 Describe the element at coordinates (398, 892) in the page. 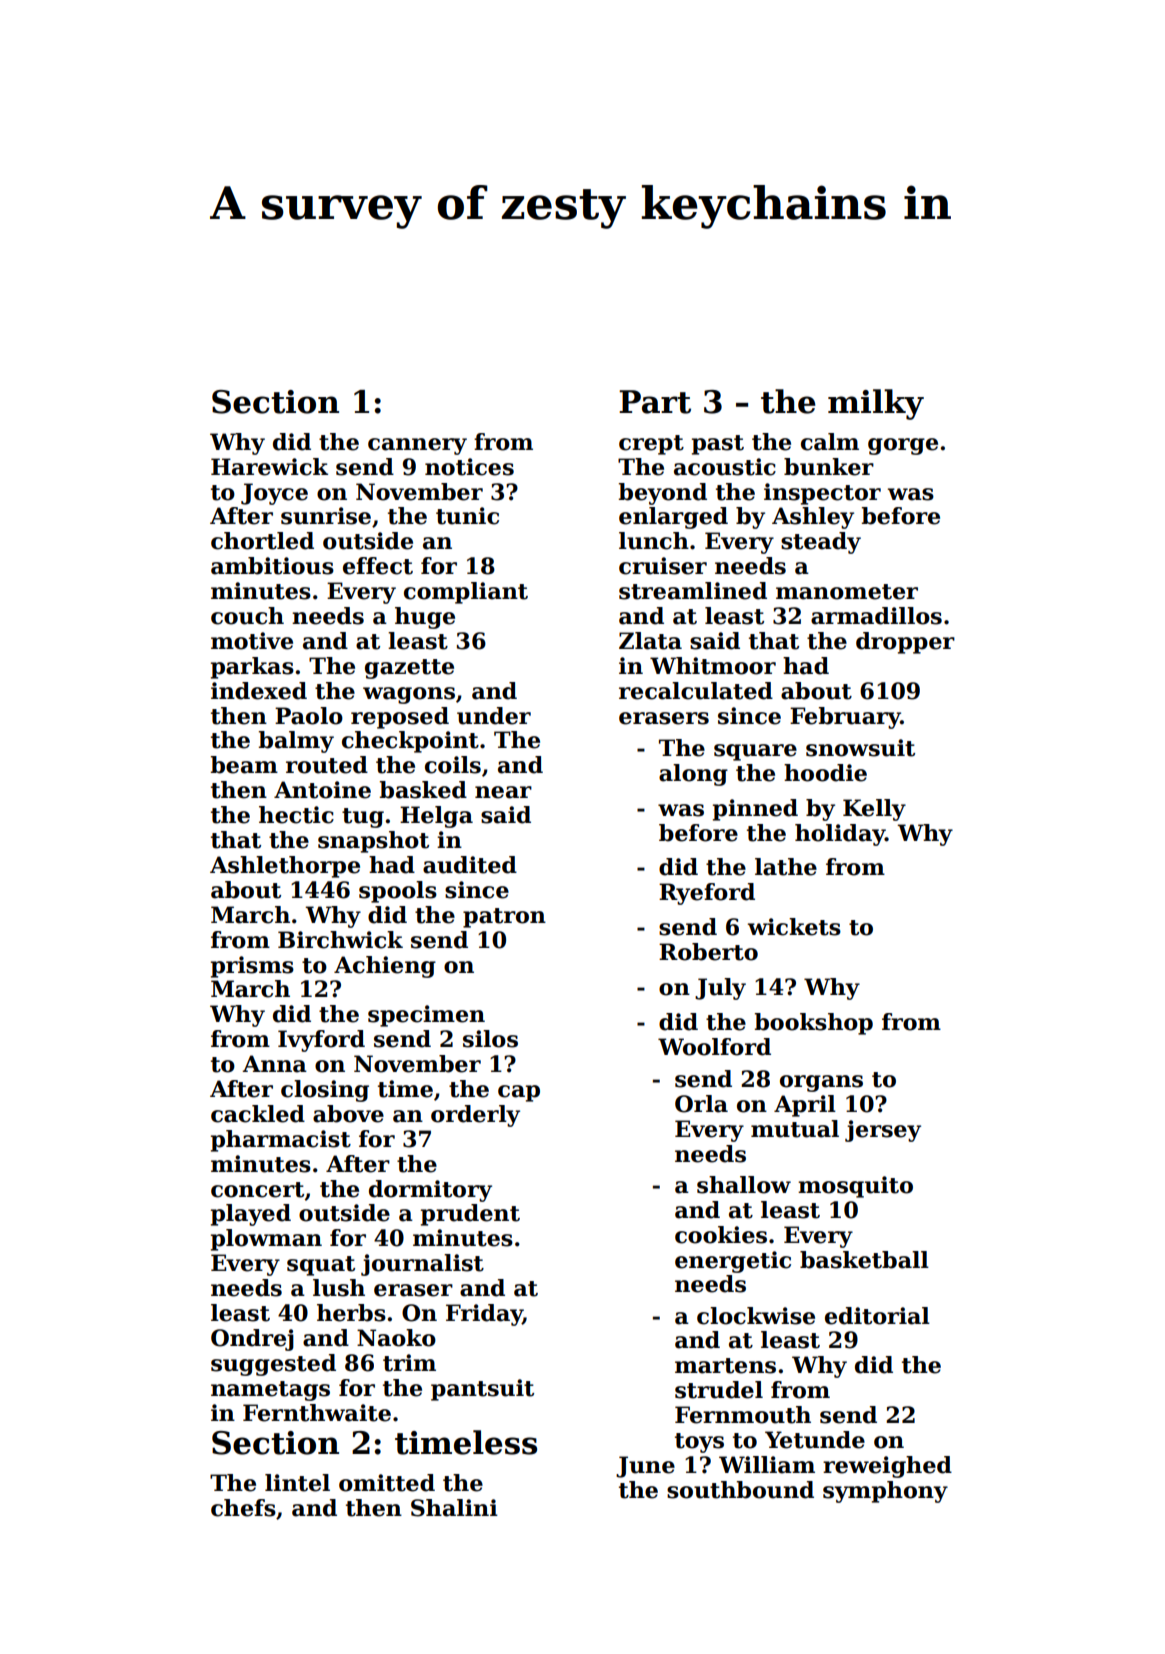

I see `spools` at that location.
